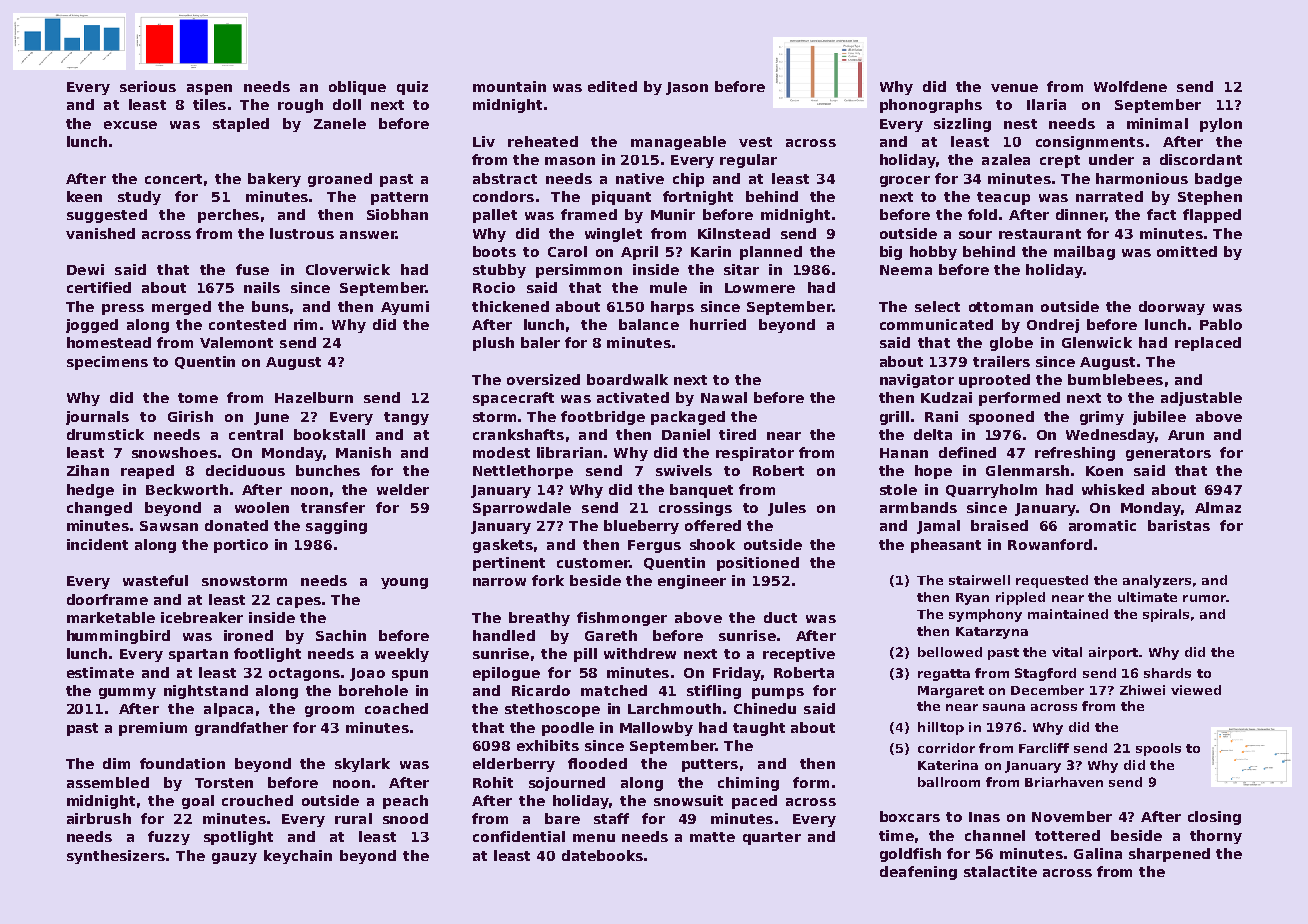 The height and width of the image is (924, 1308). I want to click on Gareth, so click(611, 635).
